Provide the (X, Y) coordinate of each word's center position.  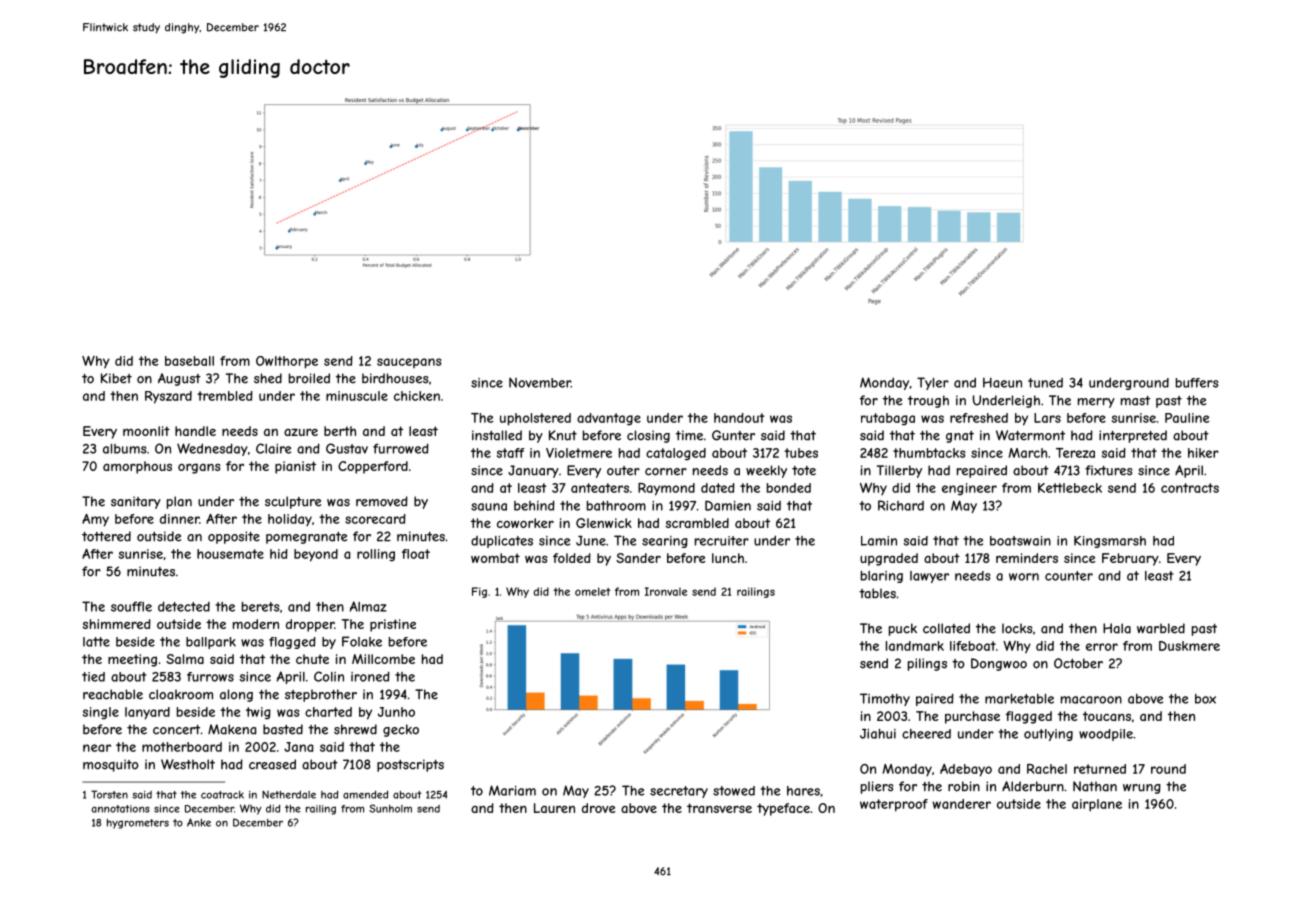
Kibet (116, 378)
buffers (1197, 383)
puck (903, 629)
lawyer (929, 577)
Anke (199, 822)
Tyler (933, 383)
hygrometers (138, 824)
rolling (376, 555)
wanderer (962, 804)
